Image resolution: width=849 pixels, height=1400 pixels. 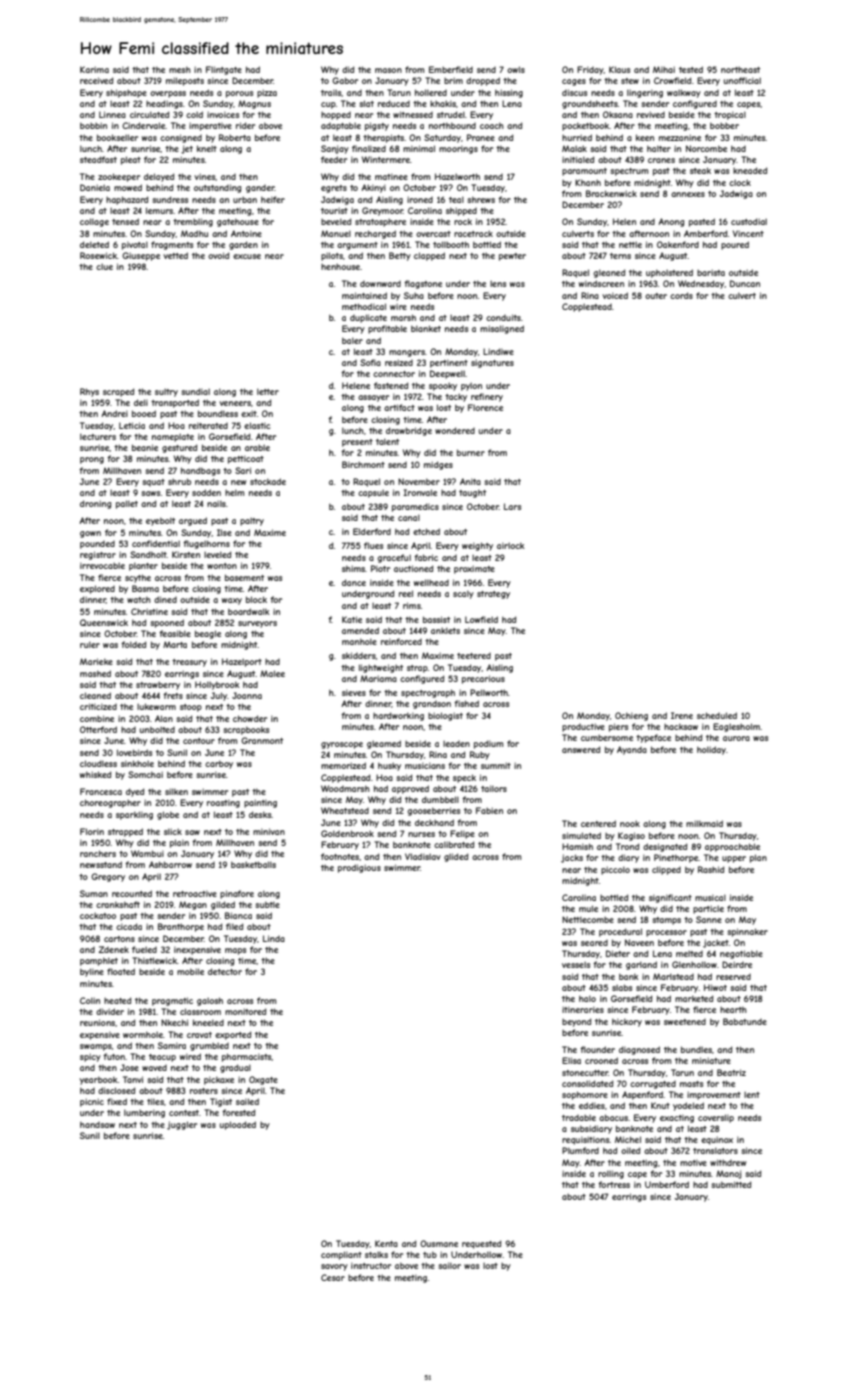 I want to click on basketballs, so click(x=253, y=864).
